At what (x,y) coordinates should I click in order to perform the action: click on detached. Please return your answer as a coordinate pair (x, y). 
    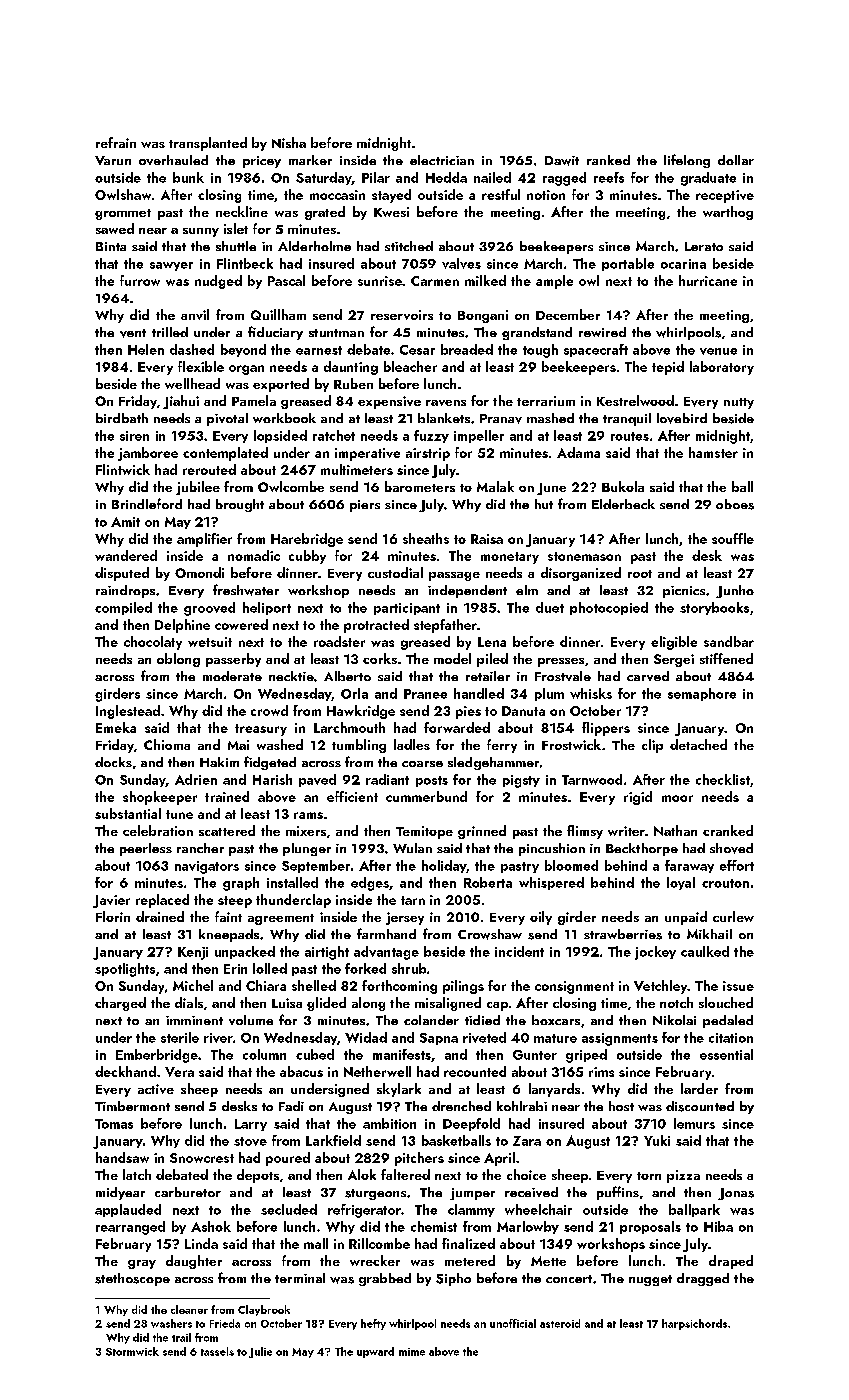
    Looking at the image, I should click on (698, 744).
